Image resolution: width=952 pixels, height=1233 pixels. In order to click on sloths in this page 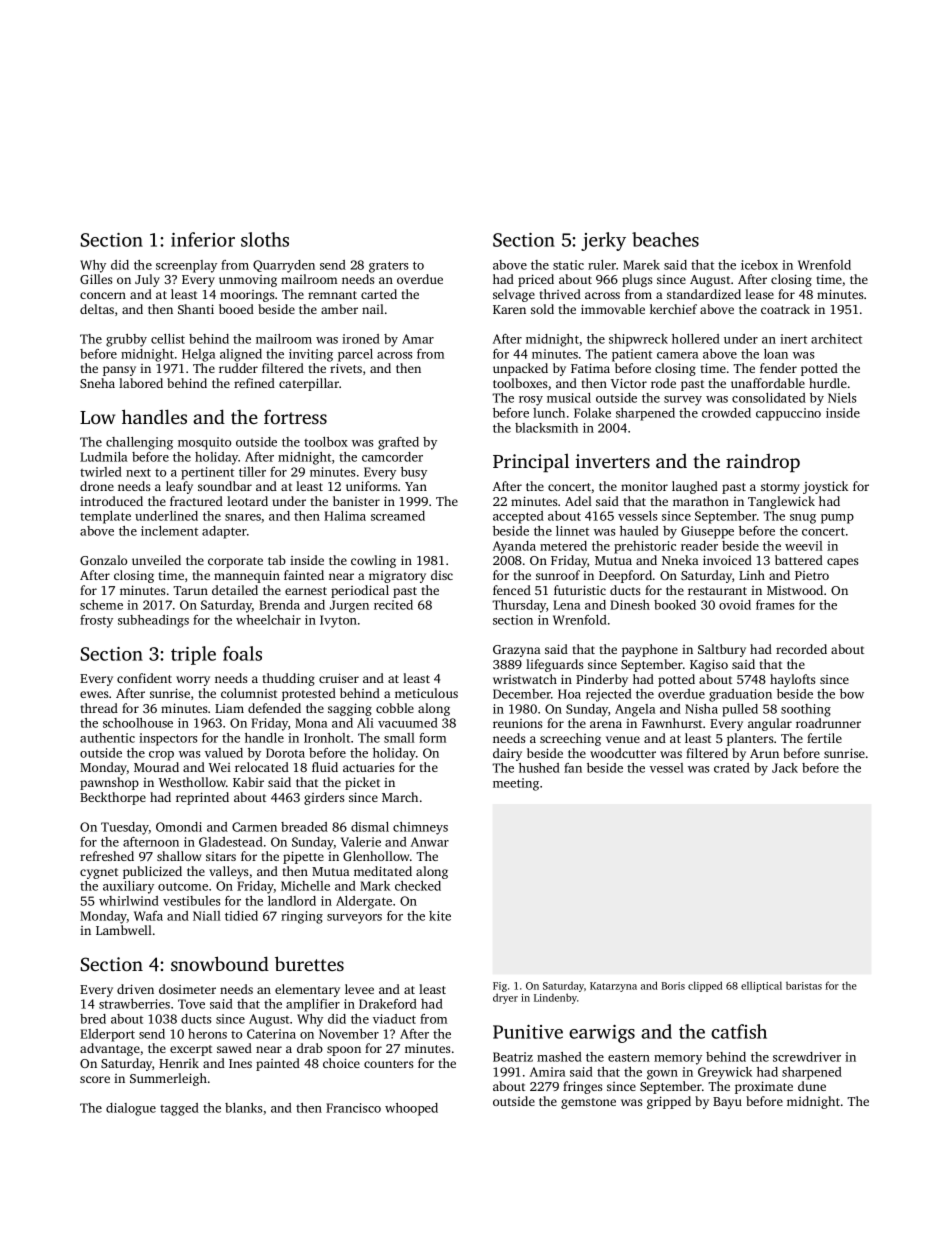, I will do `click(265, 239)`.
